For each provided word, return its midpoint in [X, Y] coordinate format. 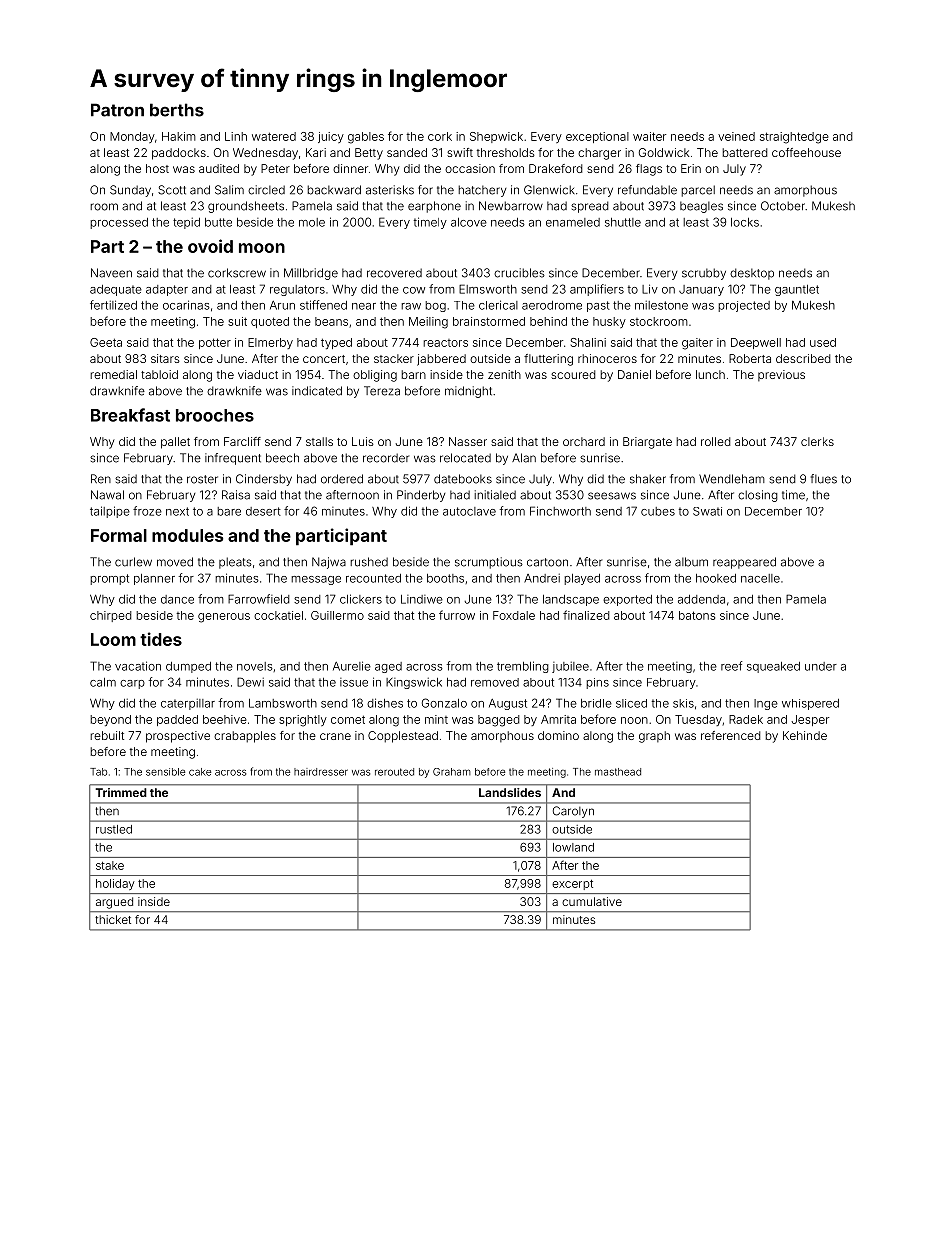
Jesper [810, 720]
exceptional [597, 137]
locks [745, 222]
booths [445, 578]
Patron [117, 110]
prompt [109, 579]
